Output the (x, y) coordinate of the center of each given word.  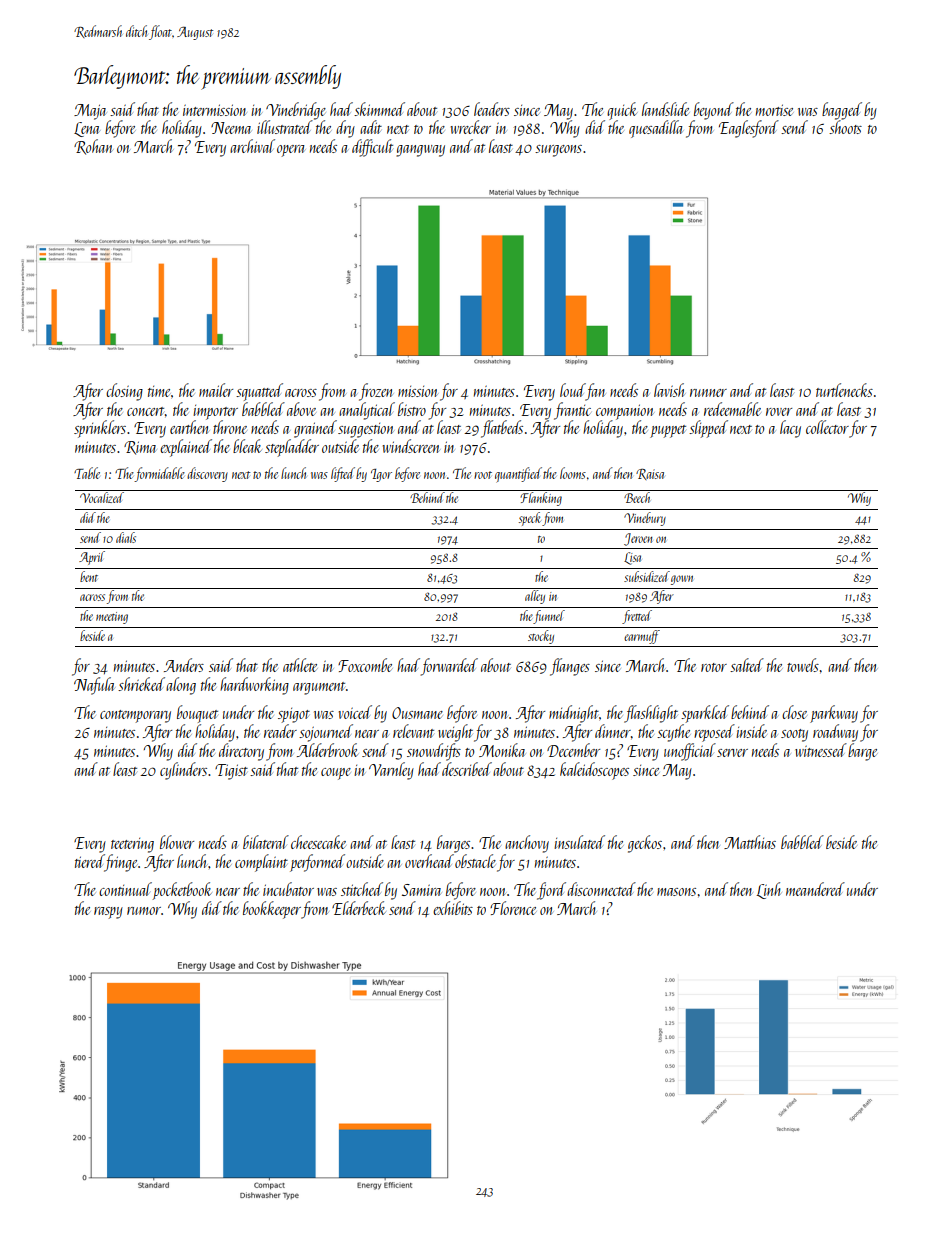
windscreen (411, 446)
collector (827, 427)
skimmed (379, 109)
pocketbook (182, 891)
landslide (665, 109)
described (467, 769)
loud (573, 390)
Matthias (750, 842)
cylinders (183, 771)
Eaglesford (749, 129)
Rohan (93, 147)
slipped (708, 429)
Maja (90, 112)
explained (186, 448)
